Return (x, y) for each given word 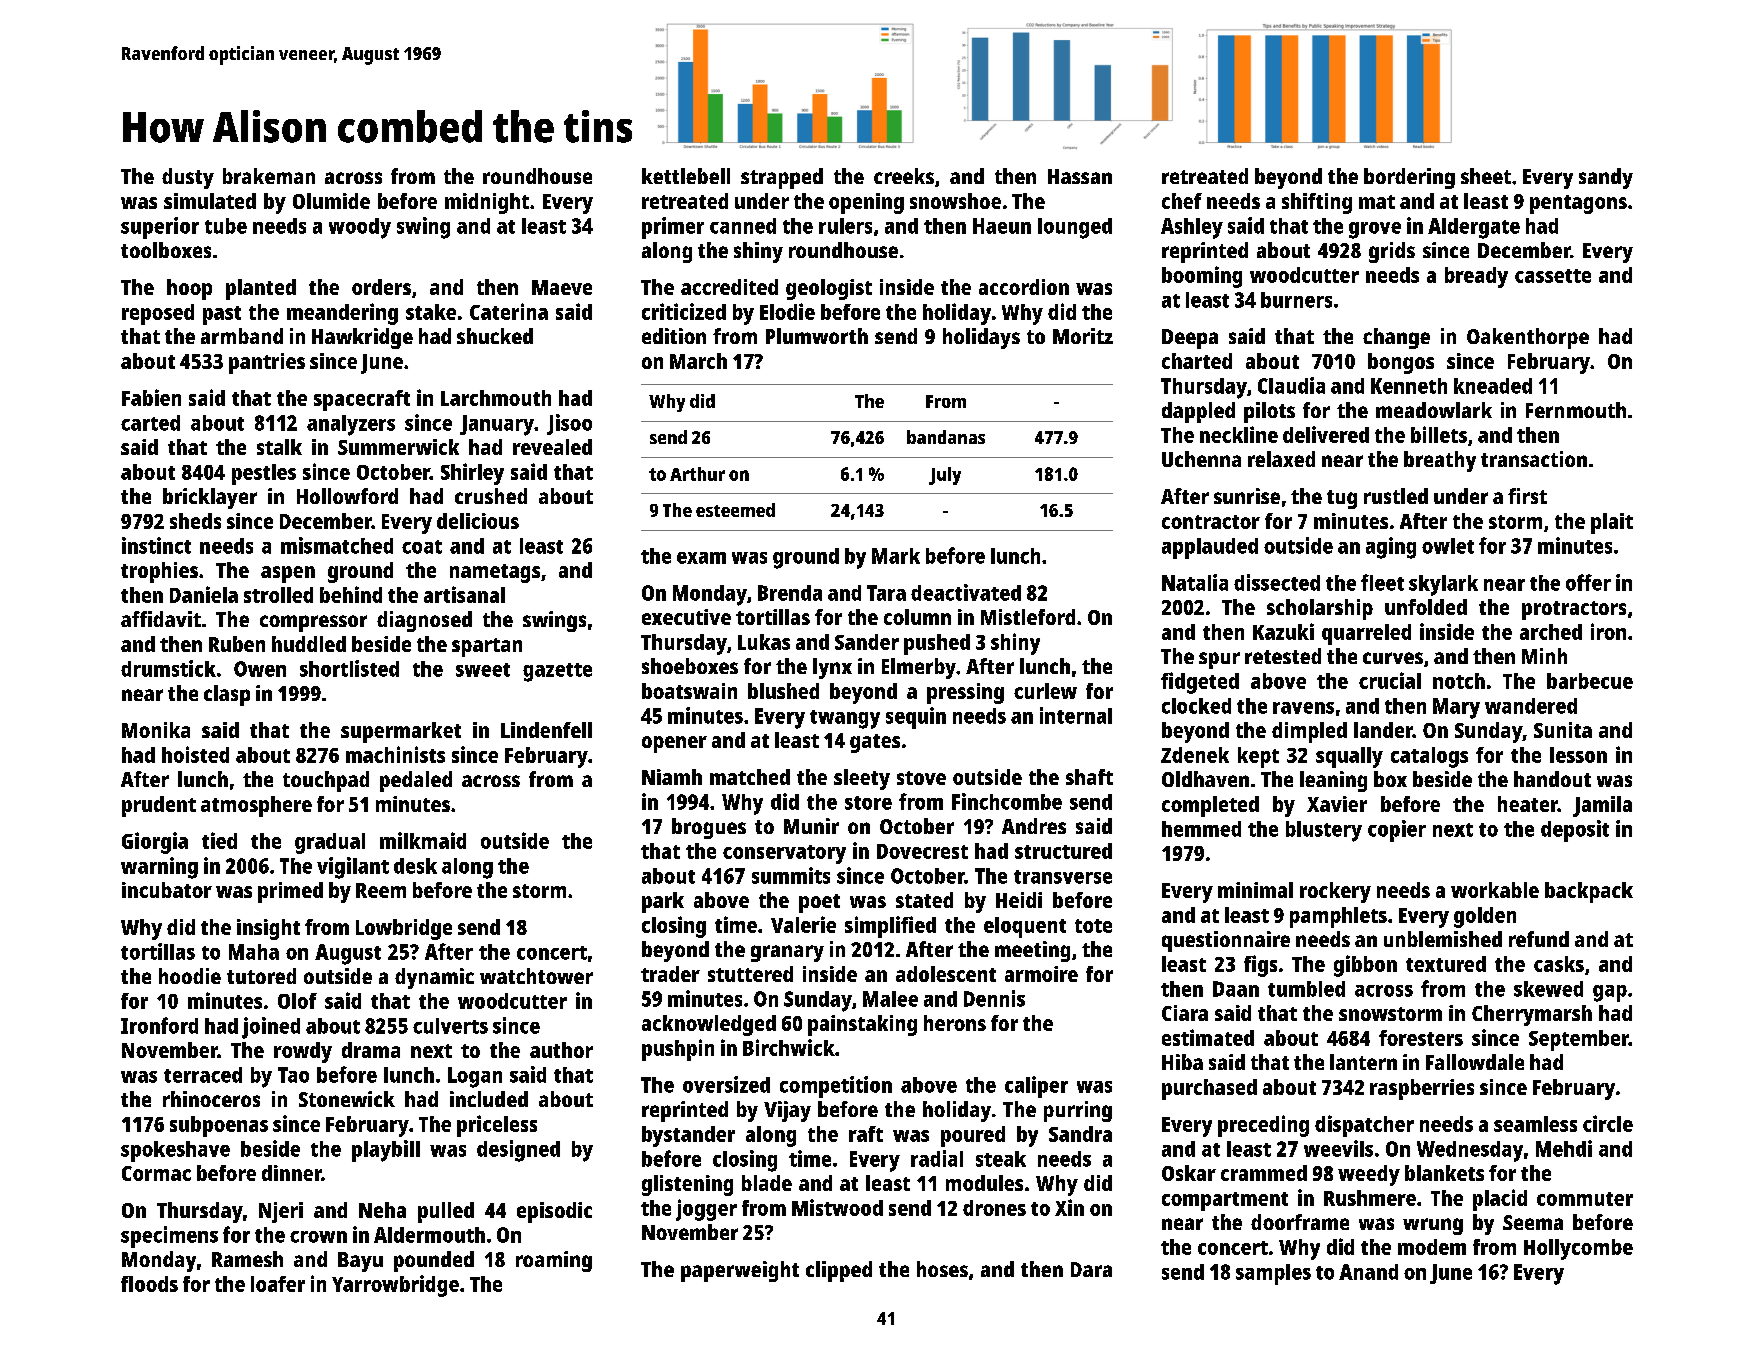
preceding (1263, 1126)
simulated (210, 201)
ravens (1303, 708)
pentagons (1578, 204)
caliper (1036, 1087)
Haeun (1002, 226)
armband (242, 336)
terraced (203, 1075)
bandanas (946, 437)
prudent (159, 806)
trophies (159, 572)
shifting (1317, 203)
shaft (1089, 777)
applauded (1210, 548)
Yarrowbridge (395, 1286)
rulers (845, 226)
